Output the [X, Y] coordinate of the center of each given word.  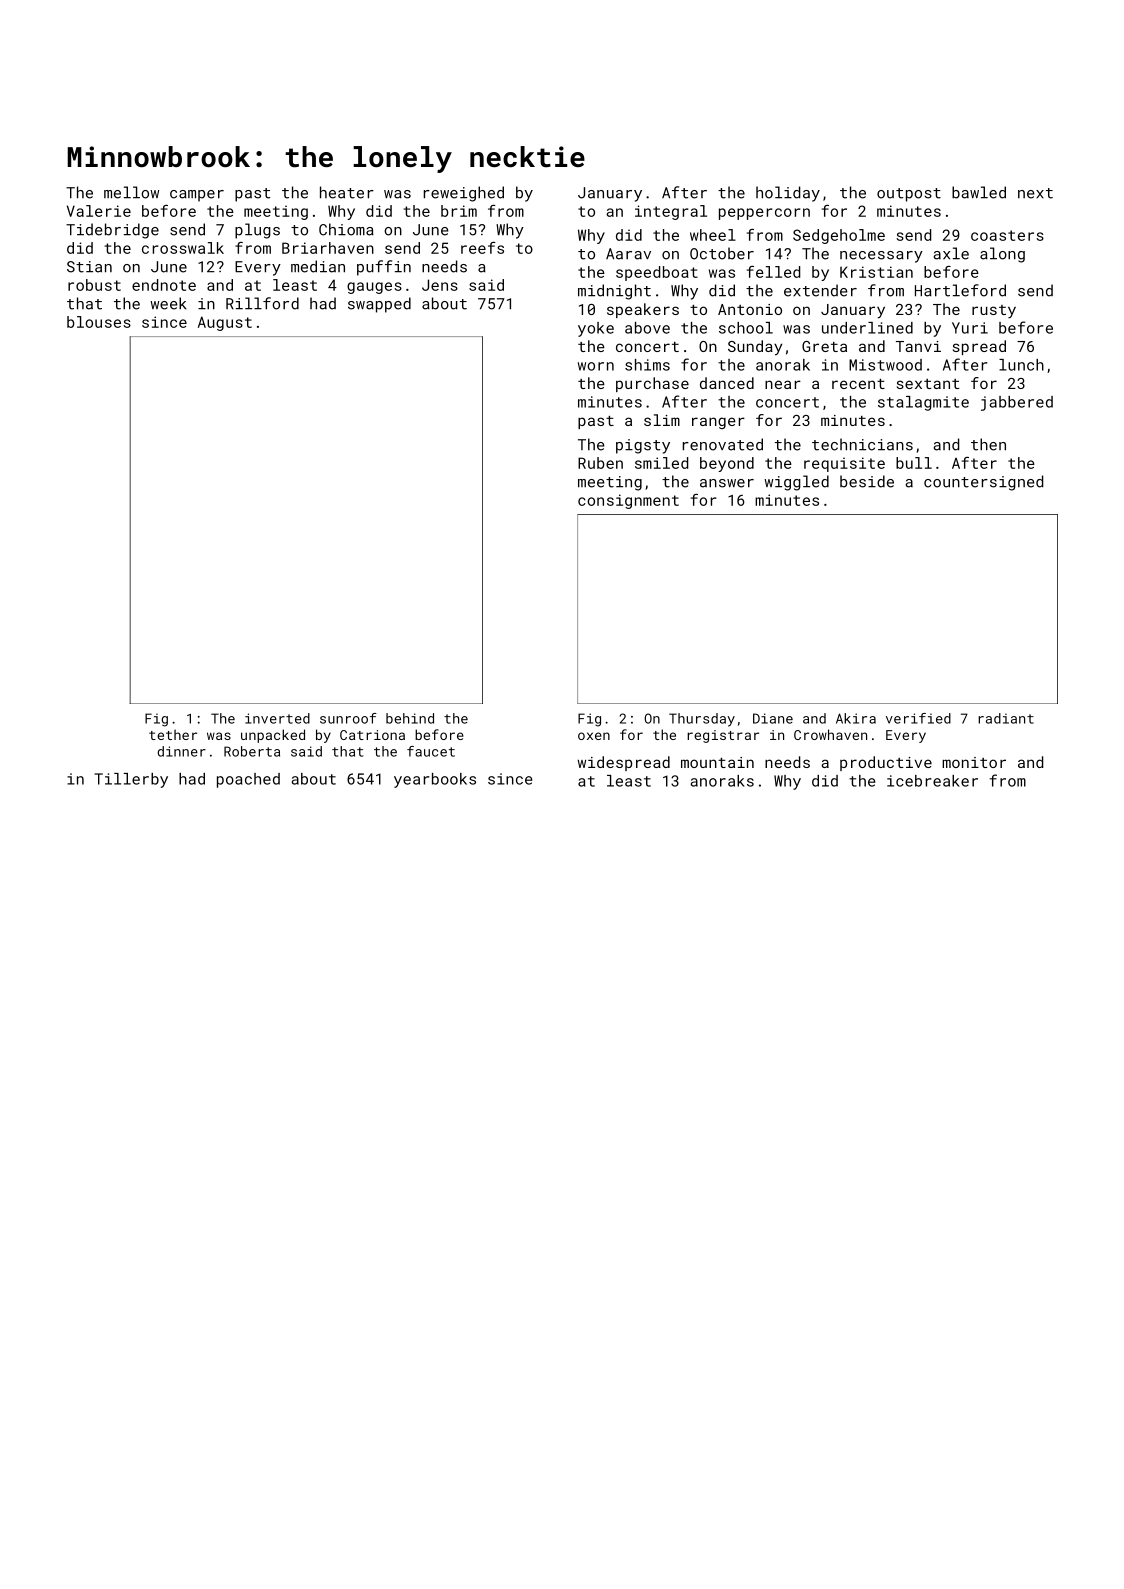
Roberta [252, 751]
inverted [277, 718]
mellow [131, 192]
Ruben [600, 463]
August [225, 323]
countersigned [983, 483]
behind [410, 718]
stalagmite [923, 403]
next [1035, 193]
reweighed [464, 194]
